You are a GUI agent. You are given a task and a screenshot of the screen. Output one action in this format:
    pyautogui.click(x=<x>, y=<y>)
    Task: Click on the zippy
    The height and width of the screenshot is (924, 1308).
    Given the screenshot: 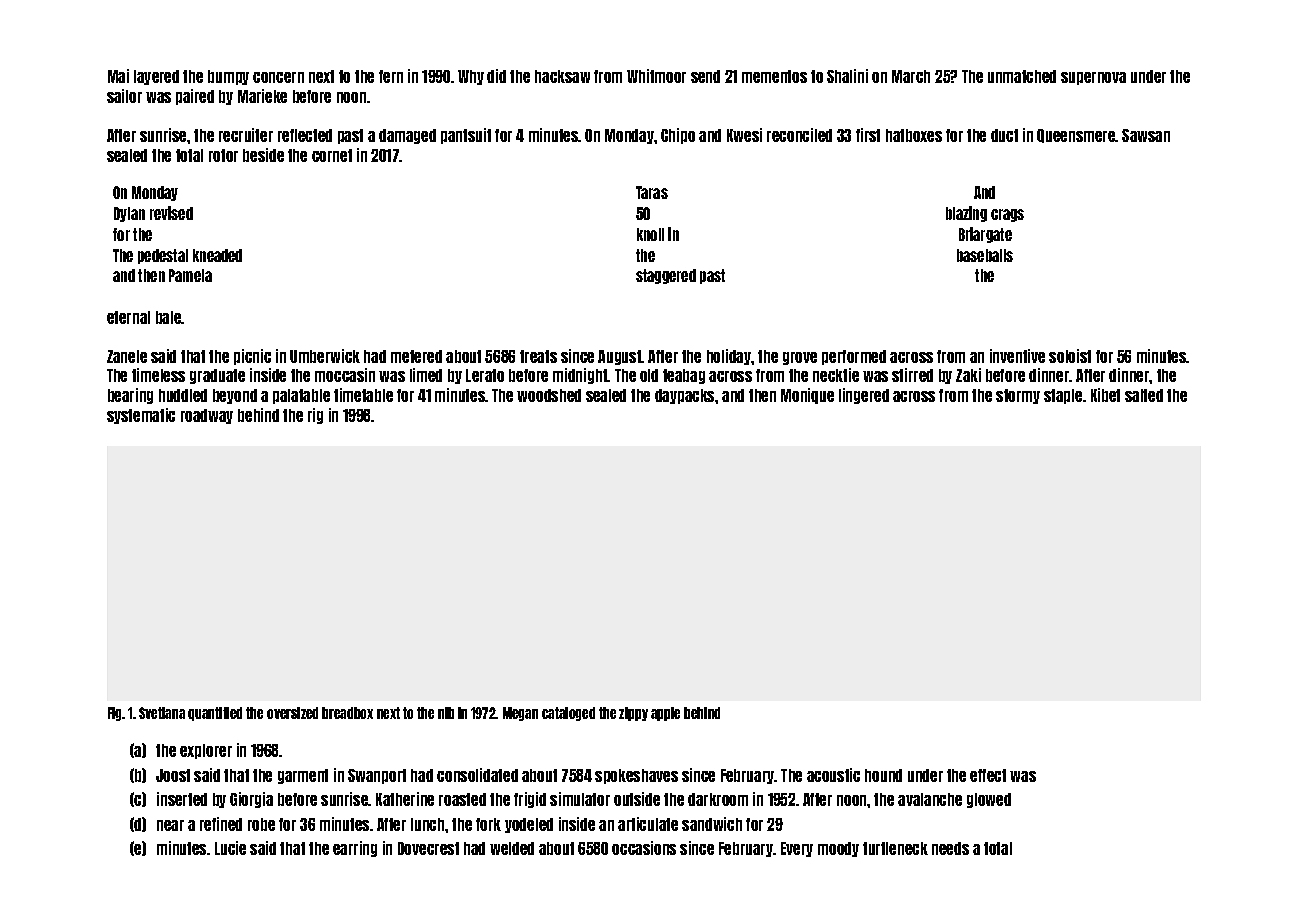 What is the action you would take?
    pyautogui.click(x=633, y=714)
